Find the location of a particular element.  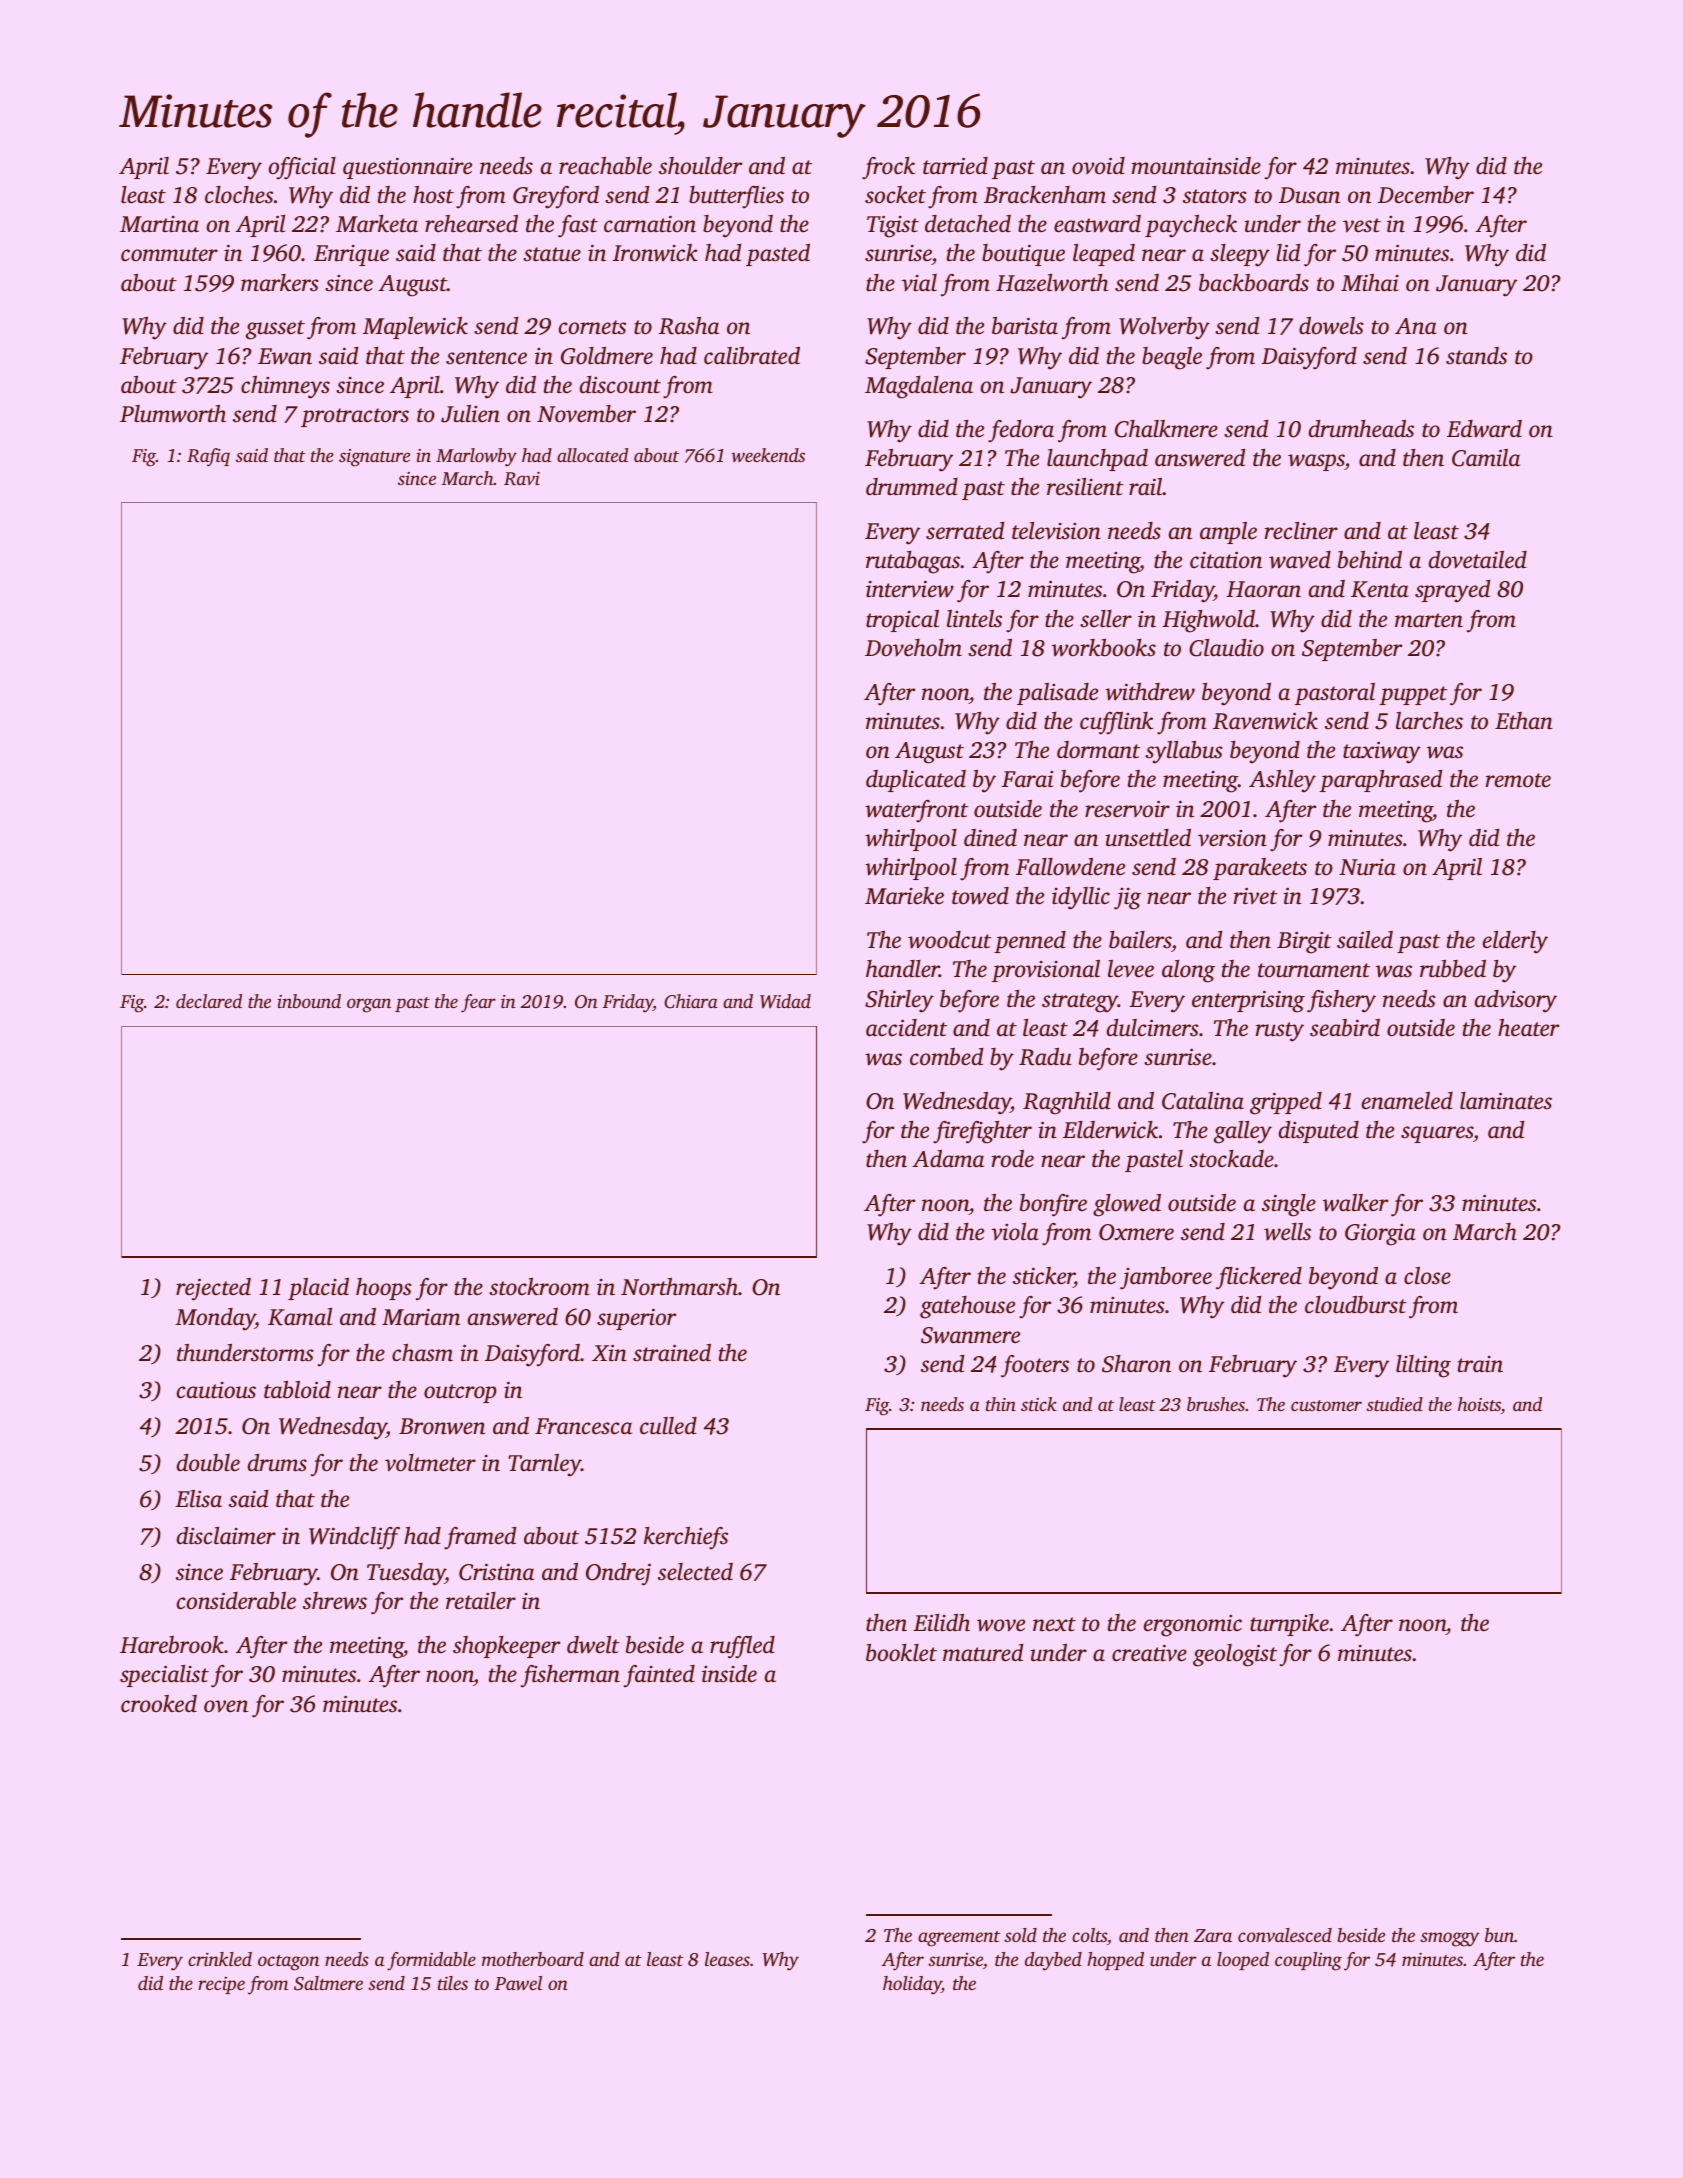

recipe is located at coordinates (221, 1985).
